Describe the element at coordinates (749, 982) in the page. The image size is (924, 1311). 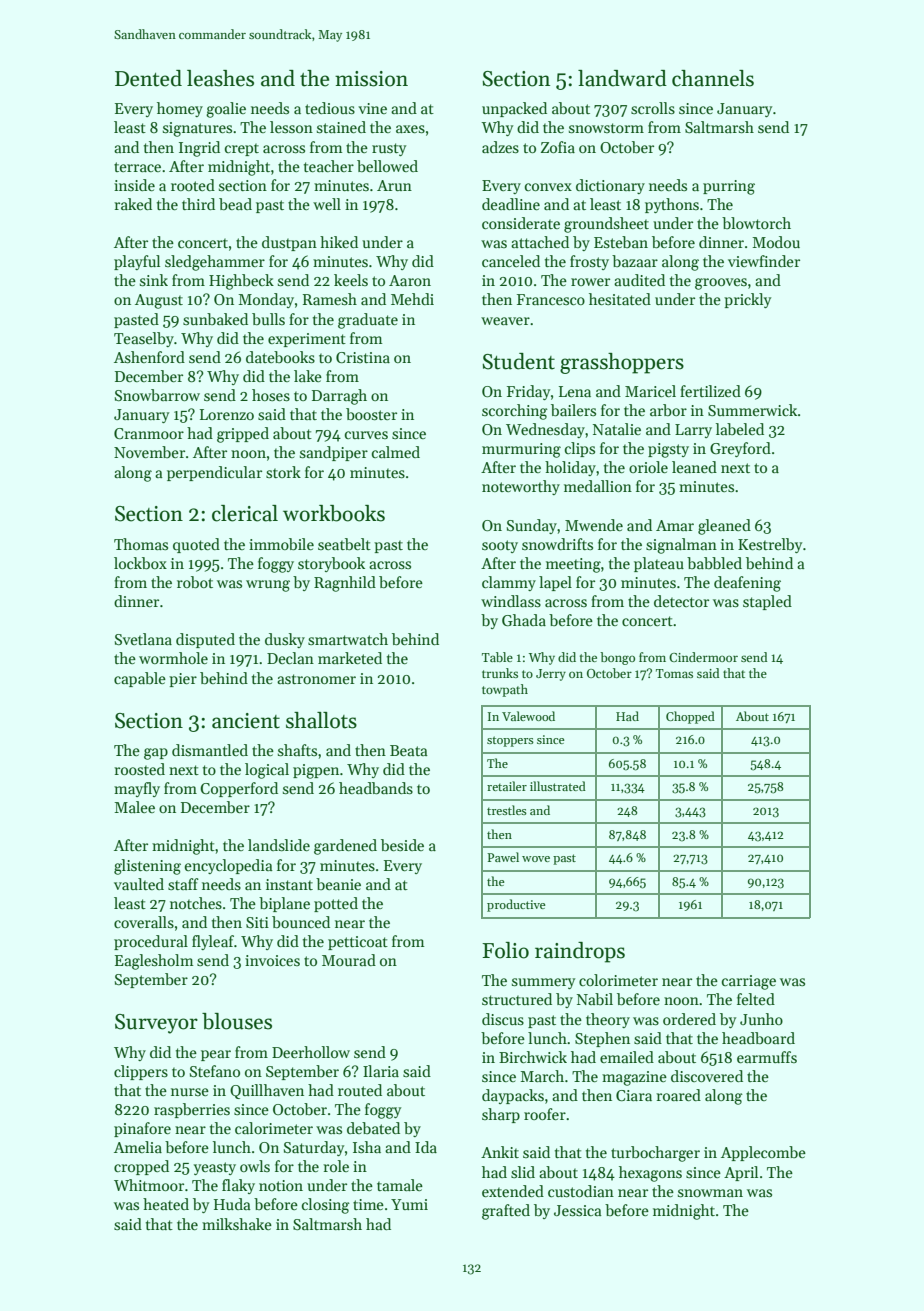
I see `carriage` at that location.
